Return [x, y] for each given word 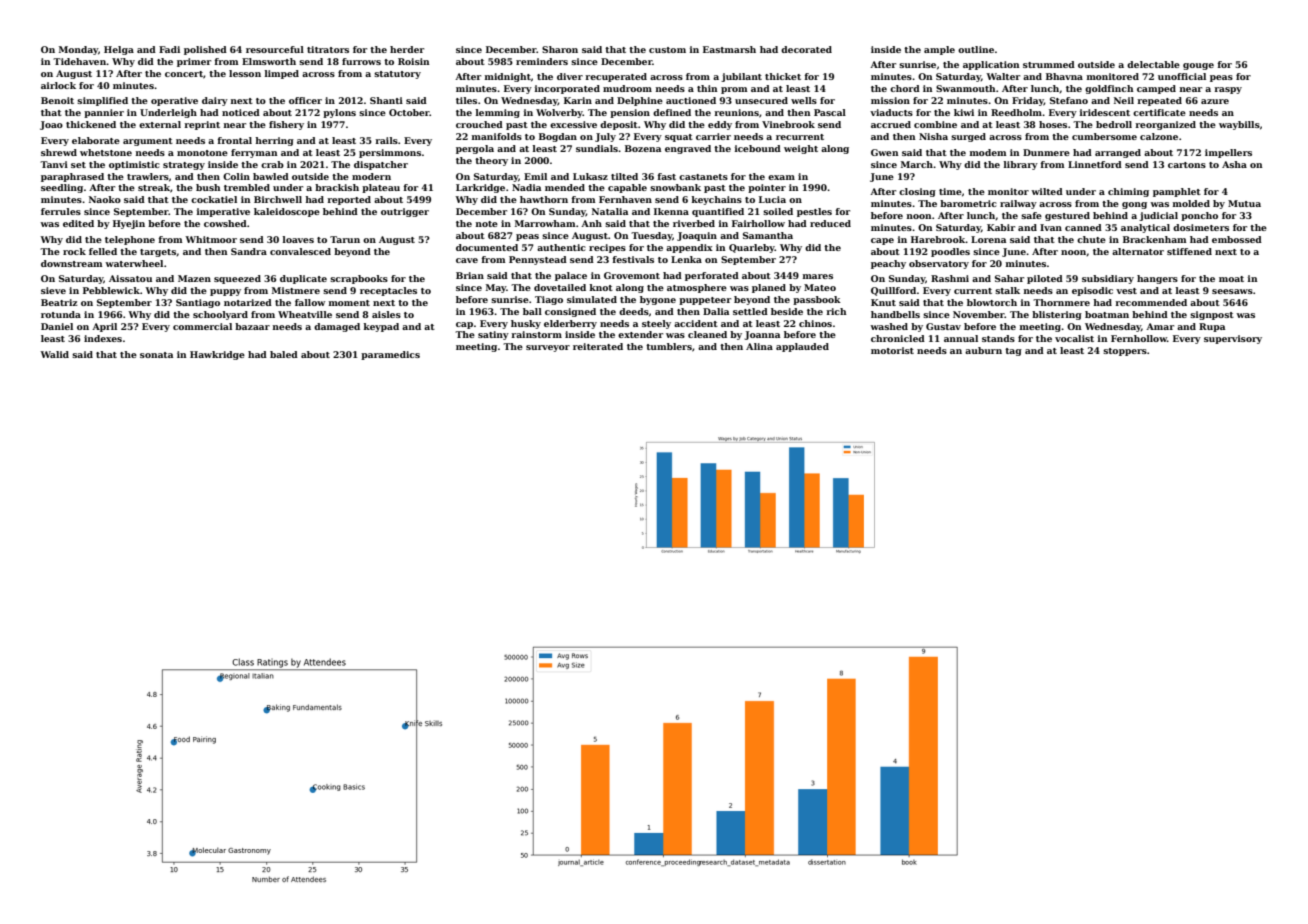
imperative [223, 212]
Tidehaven [80, 61]
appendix [689, 248]
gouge [1198, 66]
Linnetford [1095, 164]
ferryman [254, 153]
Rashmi [950, 278]
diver [570, 76]
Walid [54, 354]
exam [781, 177]
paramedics [390, 355]
